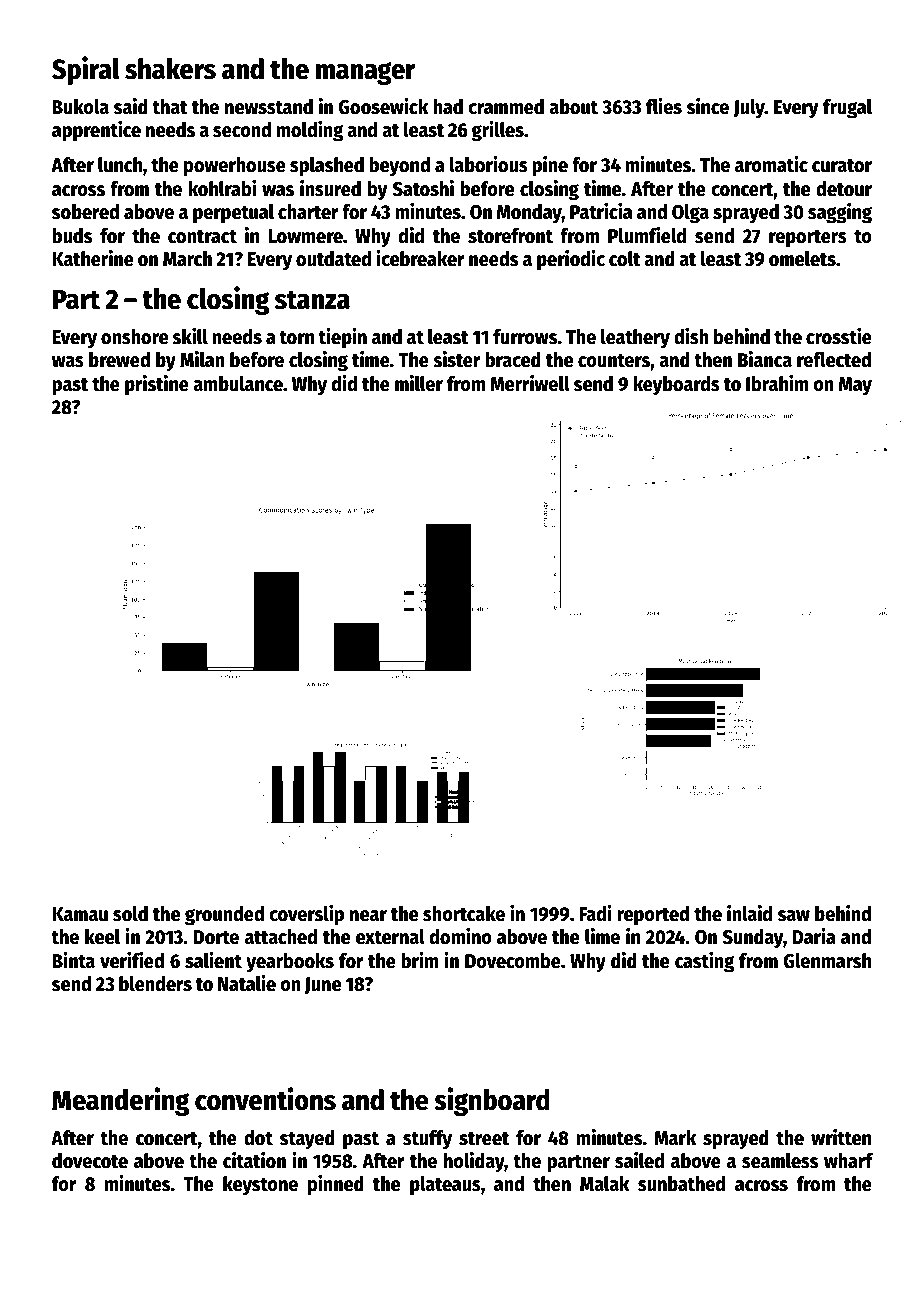 This screenshot has width=924, height=1308. What do you see at coordinates (464, 914) in the screenshot?
I see `shortcake` at bounding box center [464, 914].
